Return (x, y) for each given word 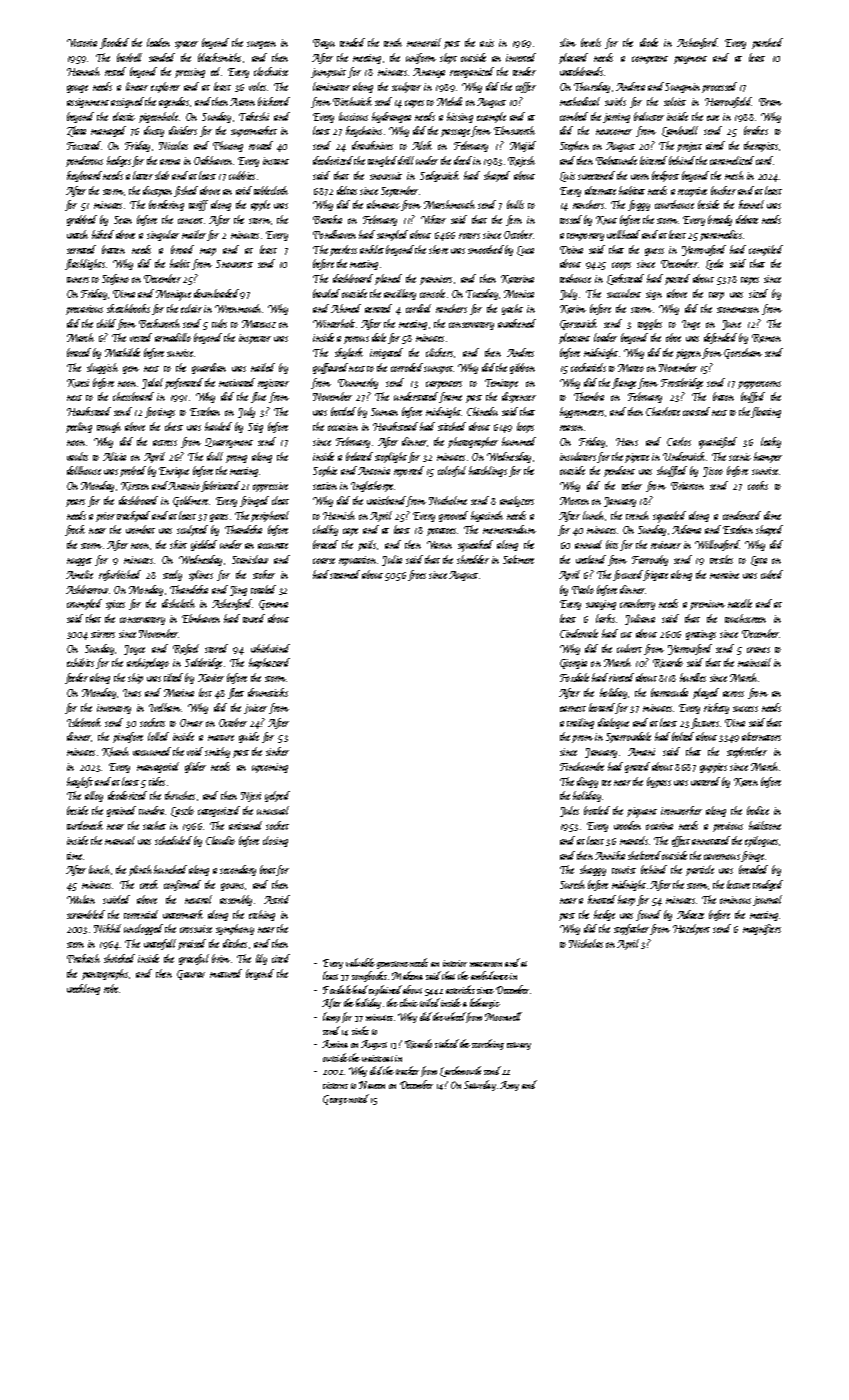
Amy (509, 1086)
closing (275, 841)
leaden (158, 42)
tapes (750, 281)
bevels (591, 42)
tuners (78, 280)
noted (359, 1098)
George (335, 1100)
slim (568, 42)
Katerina (517, 279)
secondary (238, 870)
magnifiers (762, 929)
